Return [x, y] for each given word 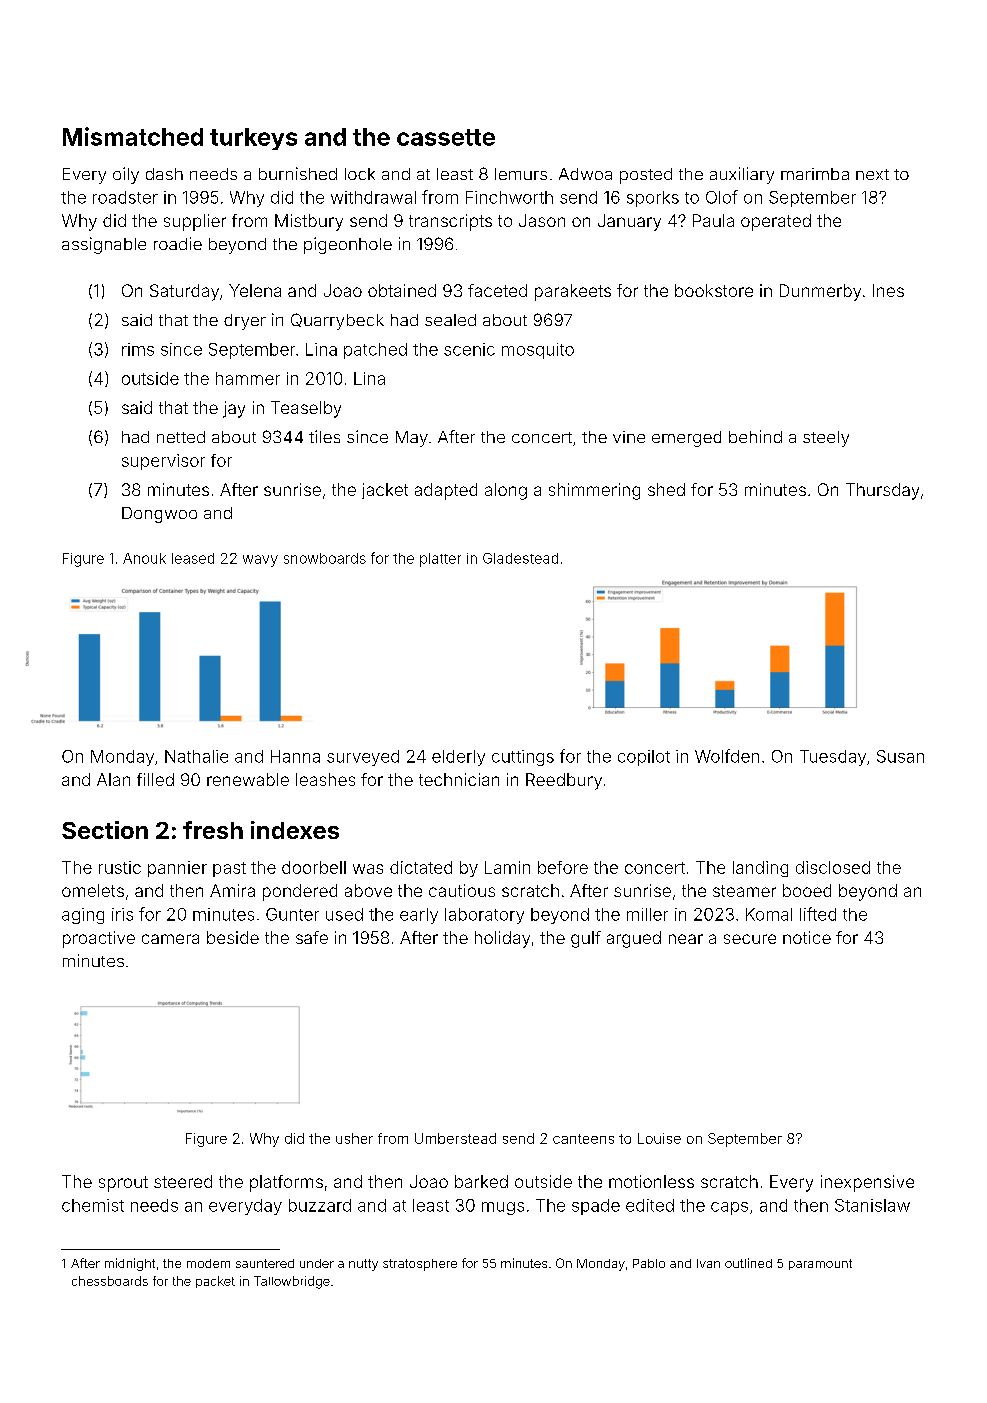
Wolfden [727, 756]
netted [181, 437]
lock [360, 174]
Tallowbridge [292, 1282]
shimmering [594, 491]
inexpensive [867, 1183]
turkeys [253, 139]
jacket [385, 491]
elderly [458, 758]
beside [233, 937]
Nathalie [196, 756]
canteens [583, 1139]
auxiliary [742, 175]
